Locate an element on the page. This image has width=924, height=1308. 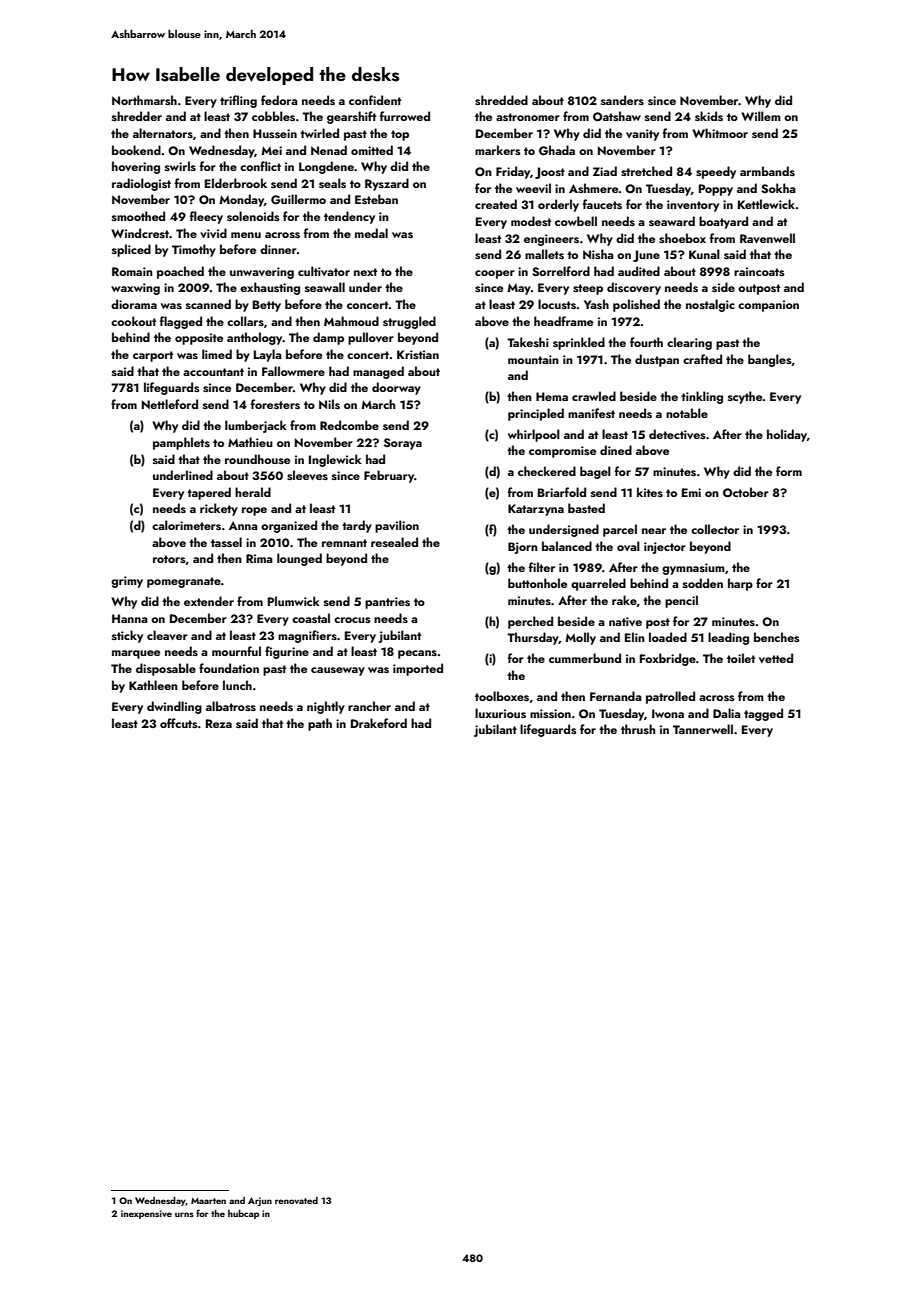
sanders is located at coordinates (622, 100).
